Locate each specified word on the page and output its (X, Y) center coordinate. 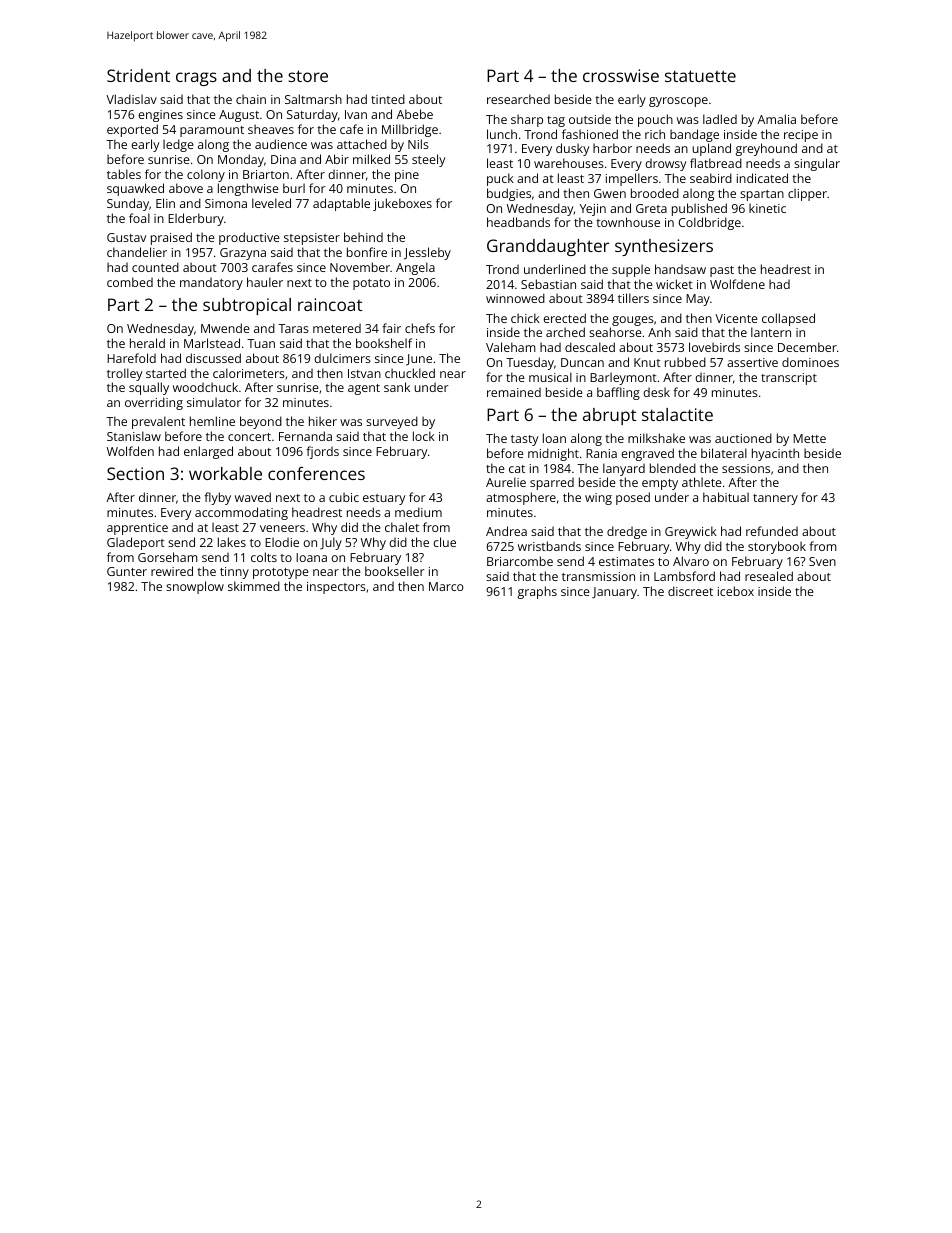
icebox (736, 591)
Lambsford (684, 576)
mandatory (211, 283)
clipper (807, 194)
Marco (446, 586)
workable (225, 473)
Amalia (776, 119)
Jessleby (427, 253)
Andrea (506, 531)
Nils (418, 144)
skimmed (254, 586)
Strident (138, 75)
